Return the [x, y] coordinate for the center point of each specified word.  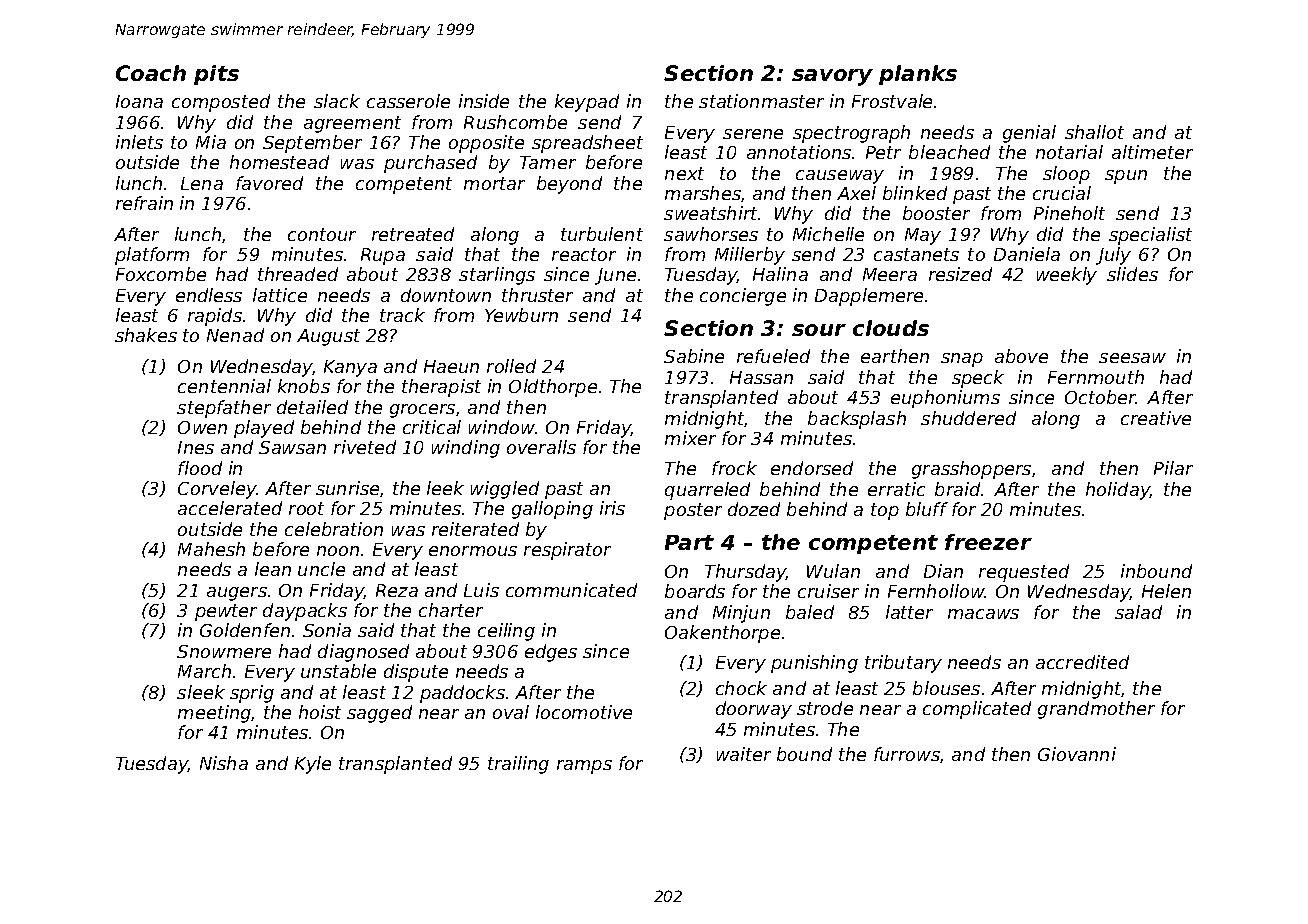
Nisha [224, 763]
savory [832, 77]
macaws [983, 614]
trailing [518, 765]
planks [918, 75]
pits [216, 75]
